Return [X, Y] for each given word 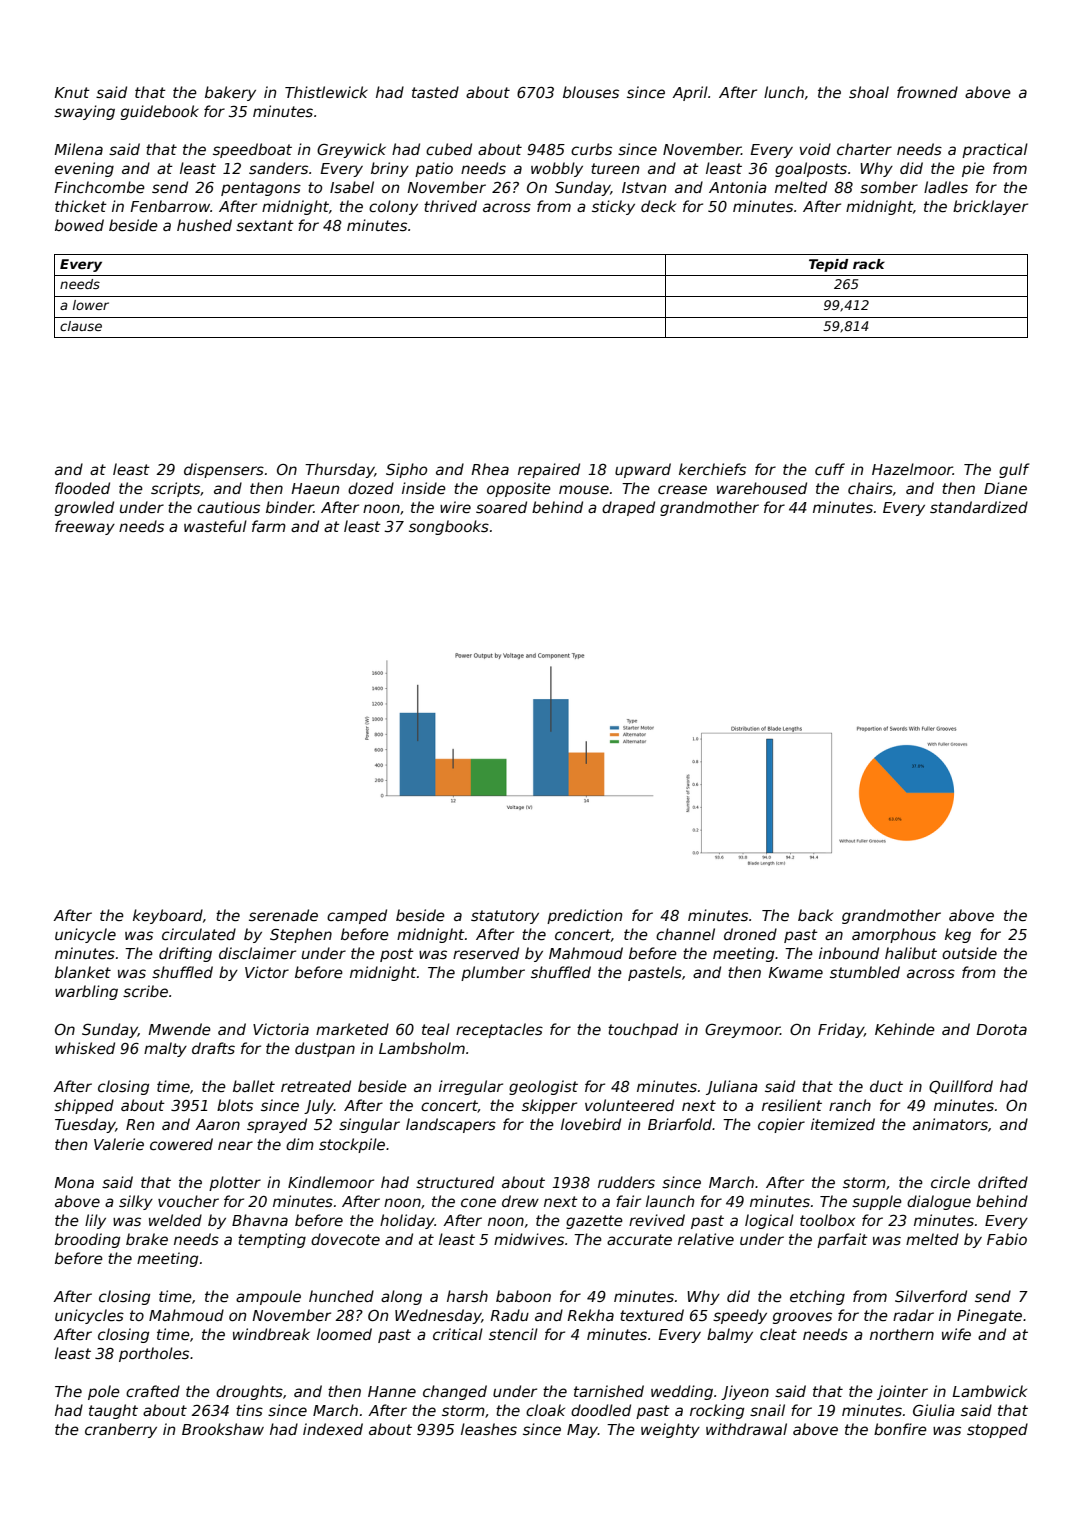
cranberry [121, 1430]
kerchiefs [712, 469]
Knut [72, 92]
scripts [175, 489]
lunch [784, 92]
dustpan [325, 1049]
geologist [543, 1087]
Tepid [828, 265]
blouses [591, 92]
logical [769, 1221]
